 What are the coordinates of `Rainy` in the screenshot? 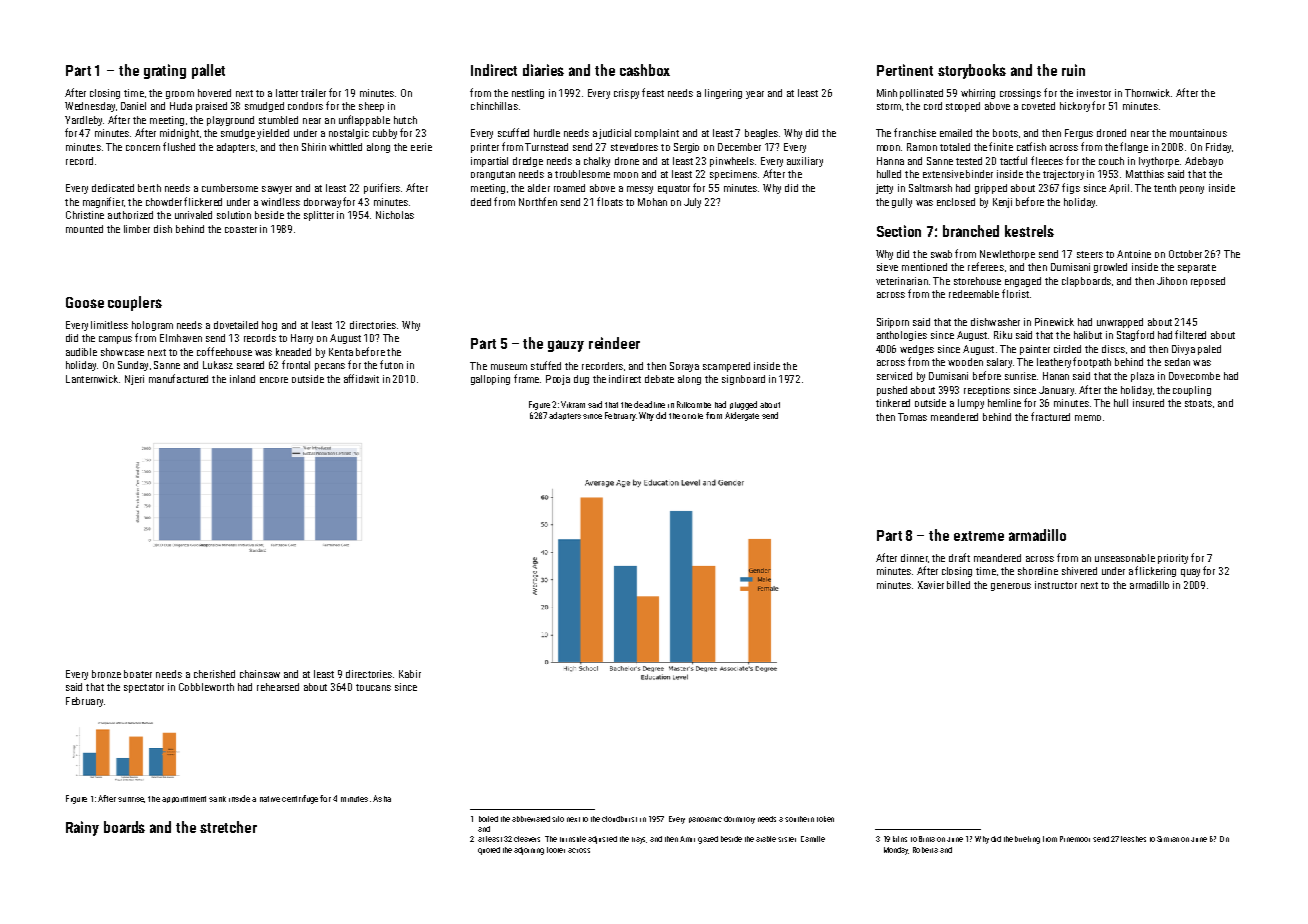 It's located at (82, 828).
